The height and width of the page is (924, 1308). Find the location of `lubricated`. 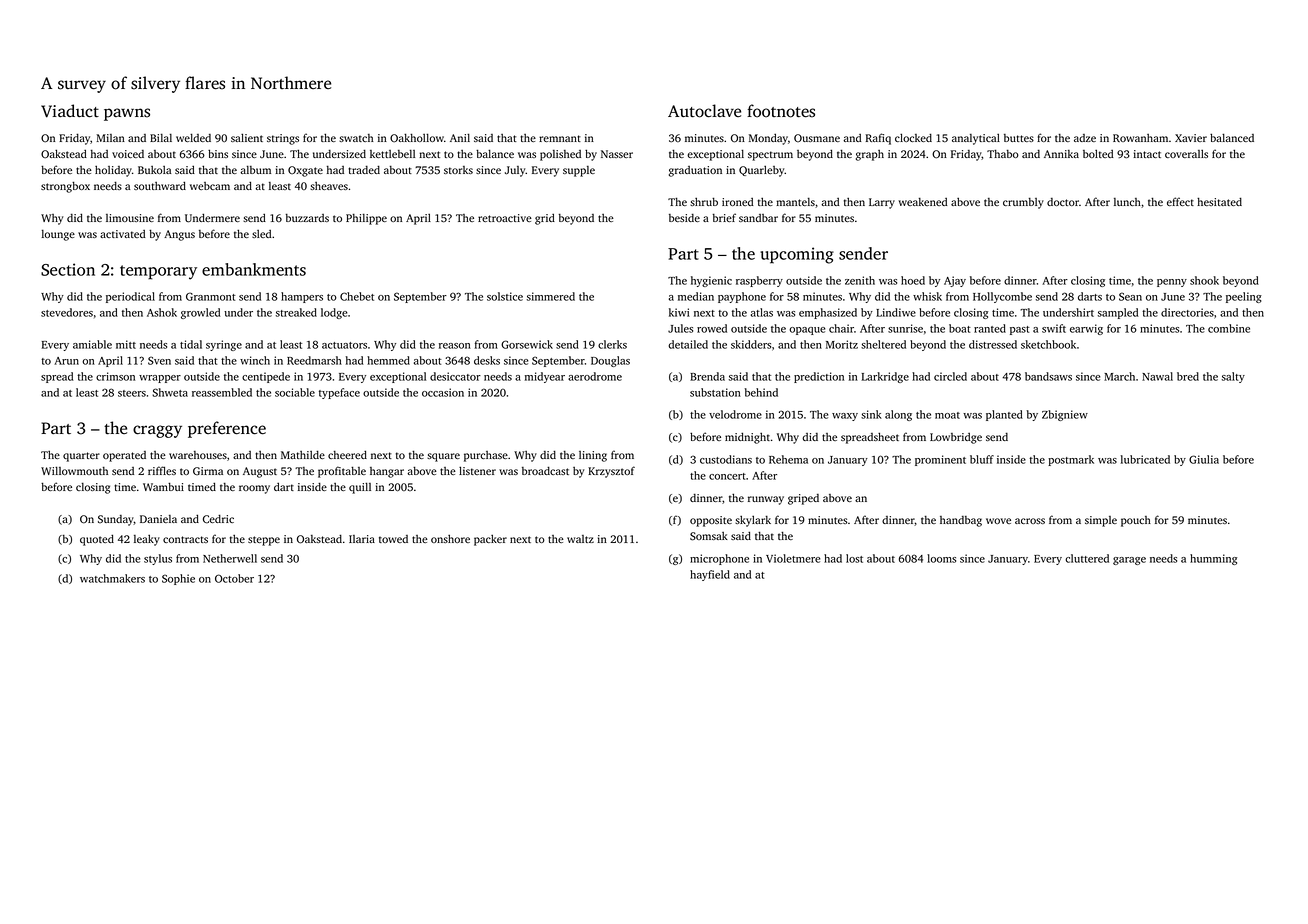

lubricated is located at coordinates (1145, 459).
